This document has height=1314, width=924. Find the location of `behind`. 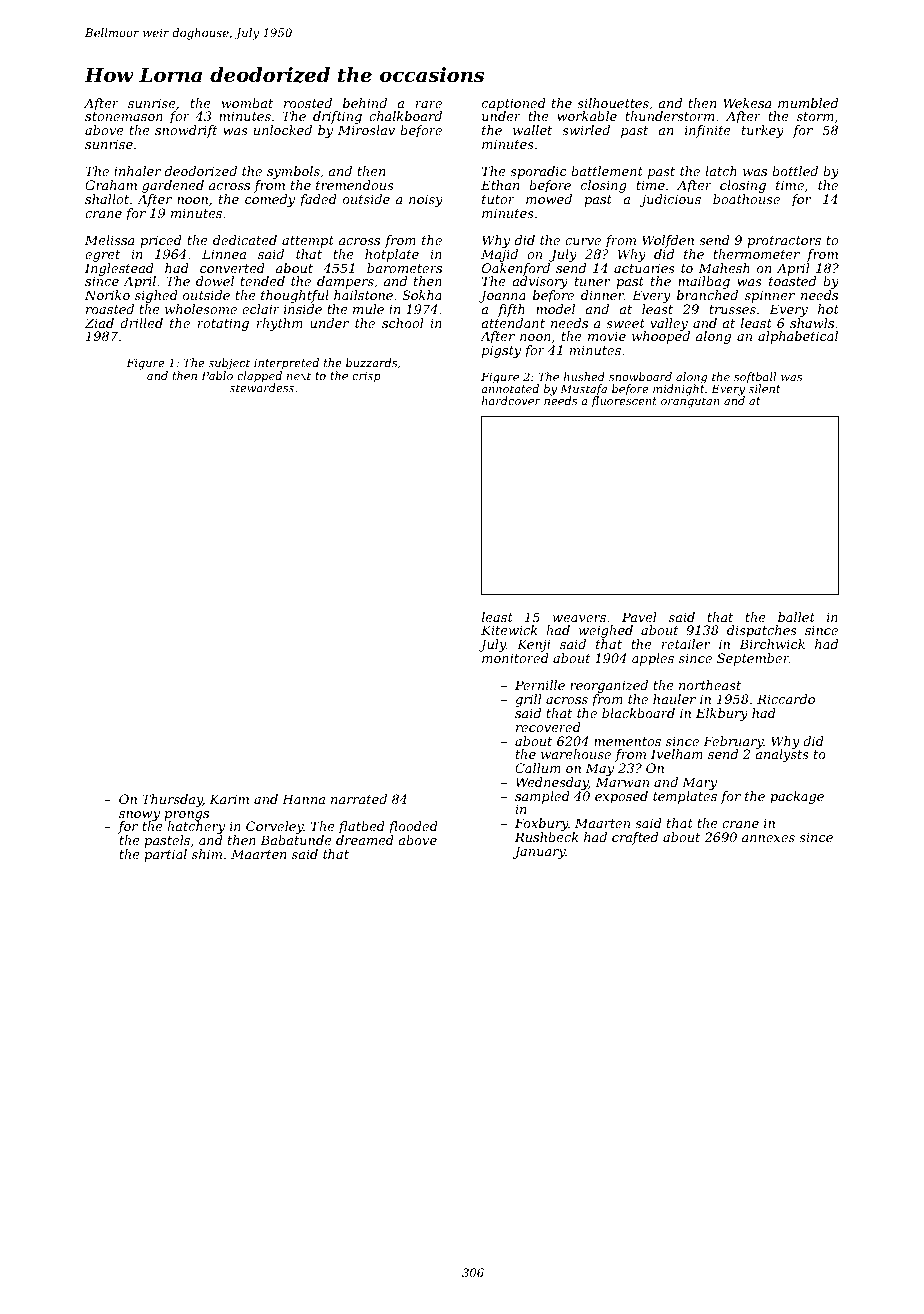

behind is located at coordinates (365, 103).
